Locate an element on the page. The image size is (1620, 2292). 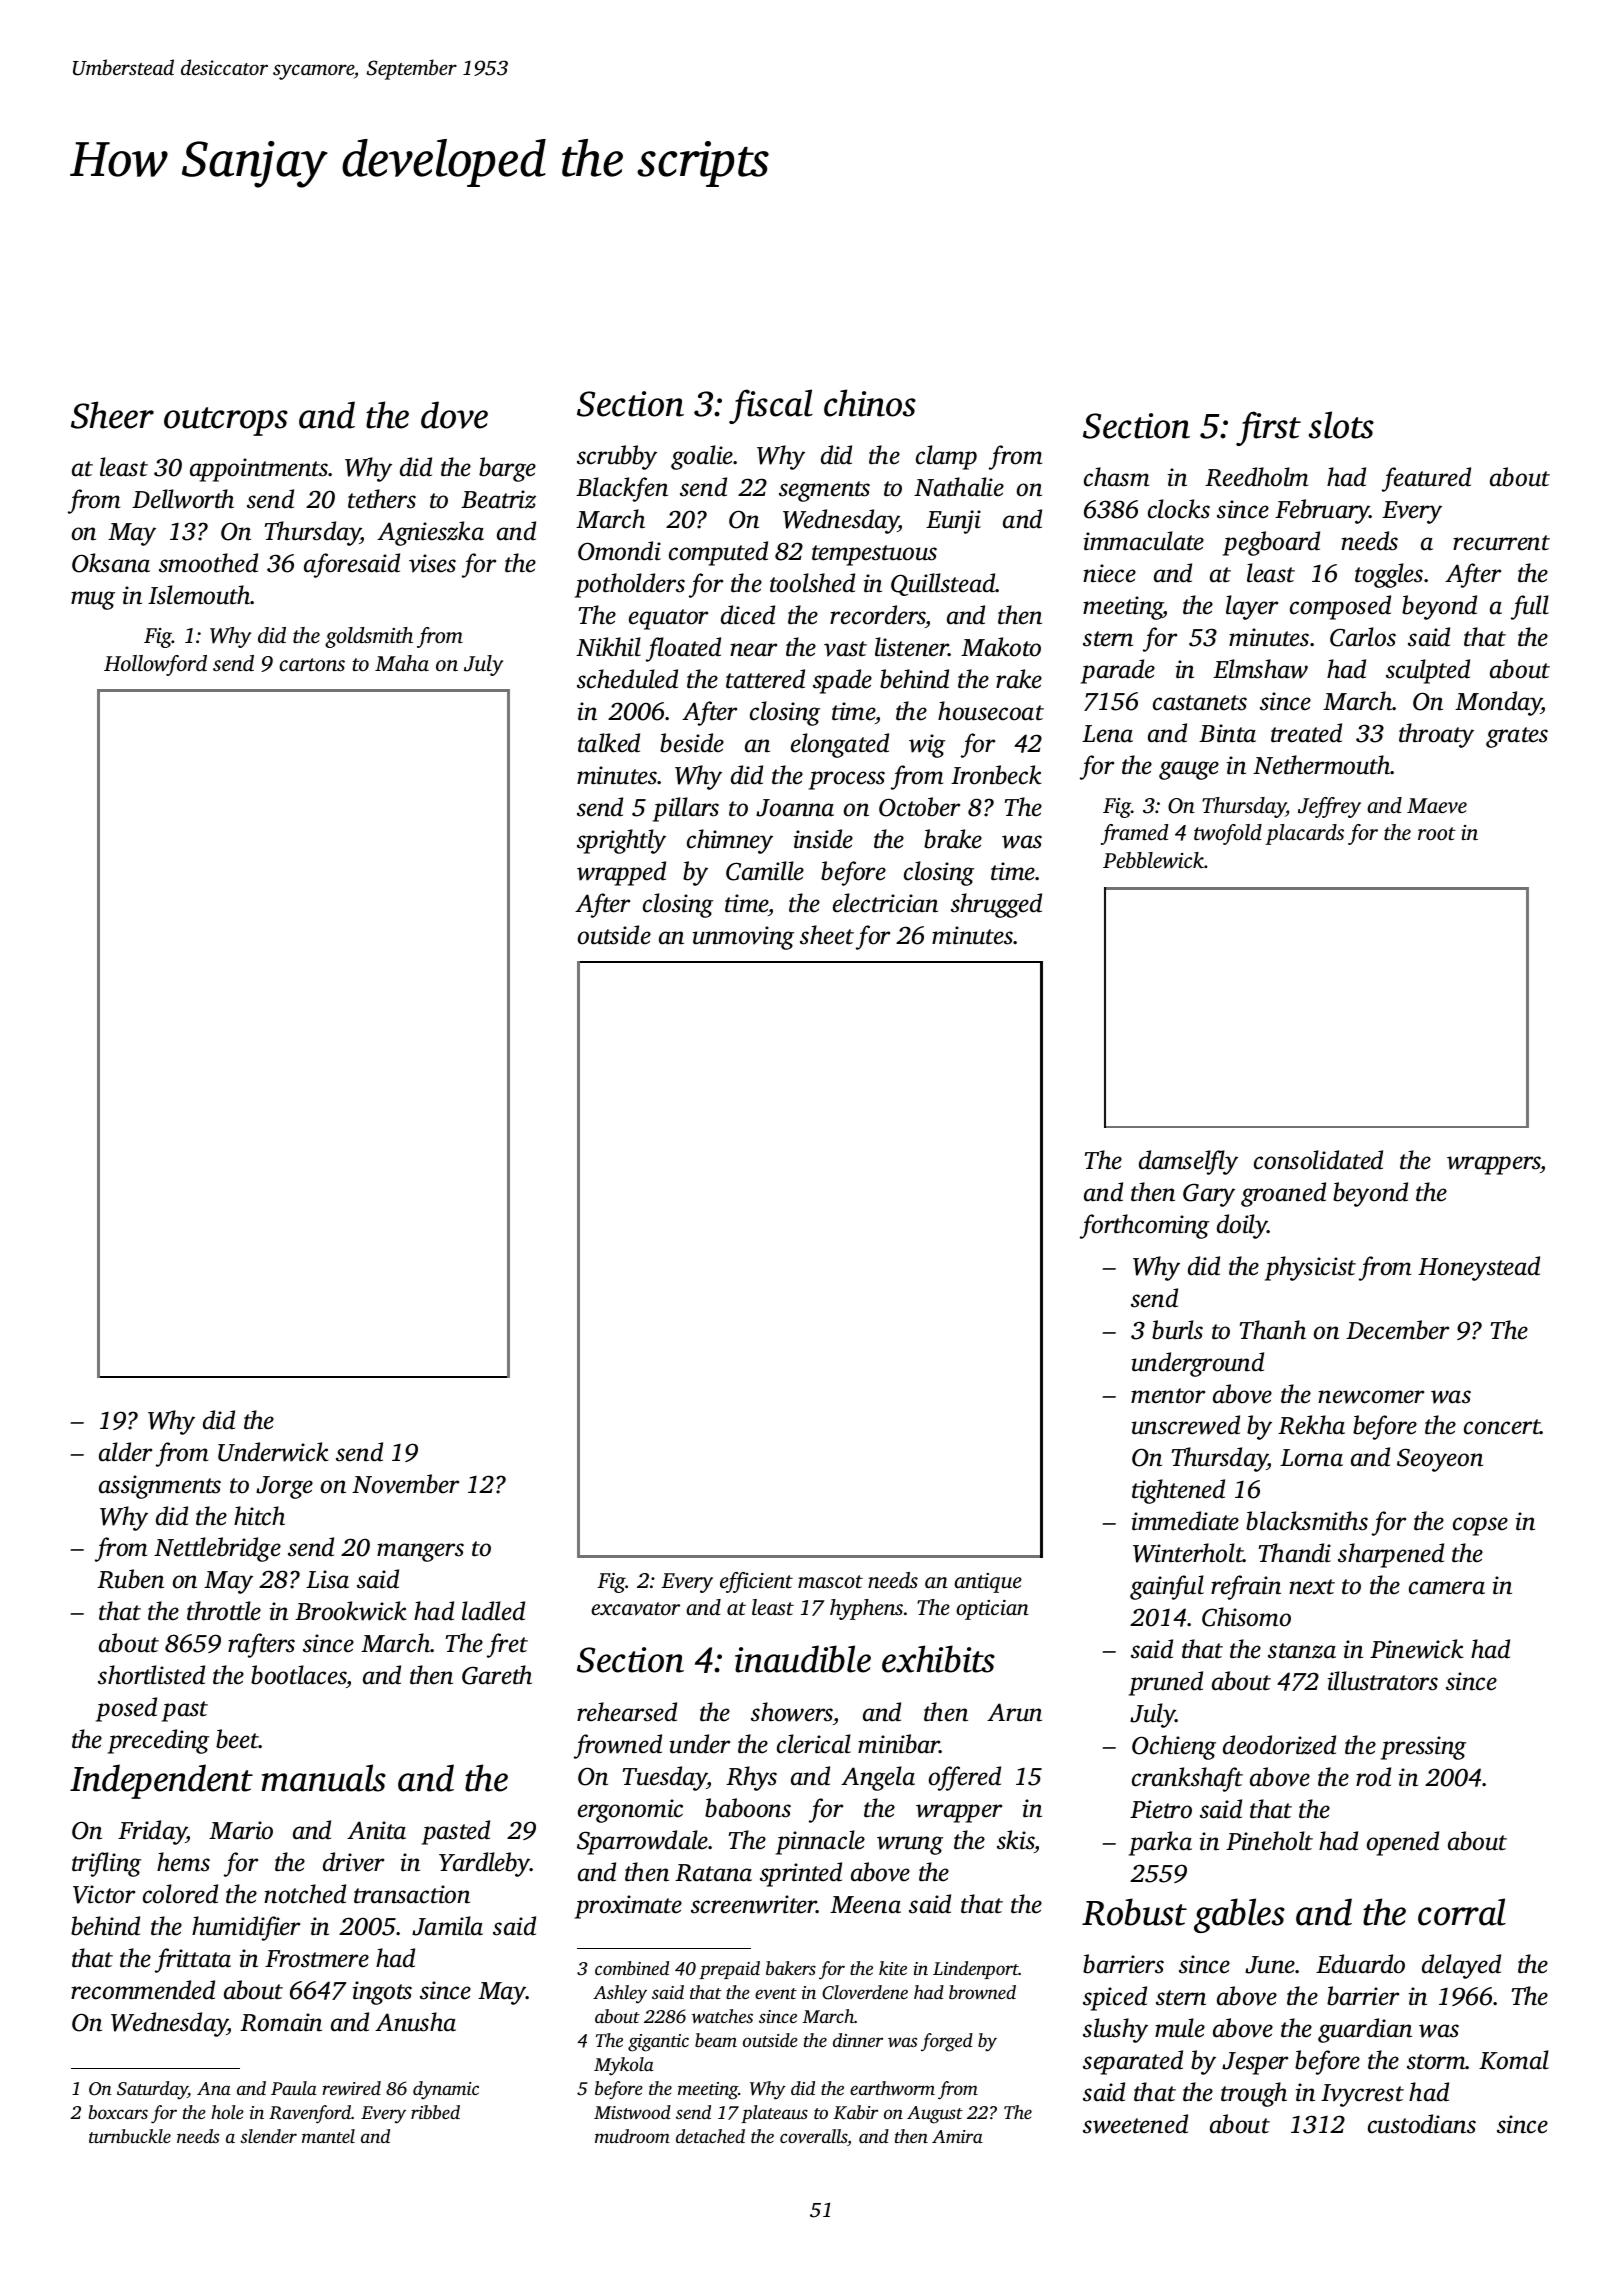
damselfly is located at coordinates (1188, 1162).
